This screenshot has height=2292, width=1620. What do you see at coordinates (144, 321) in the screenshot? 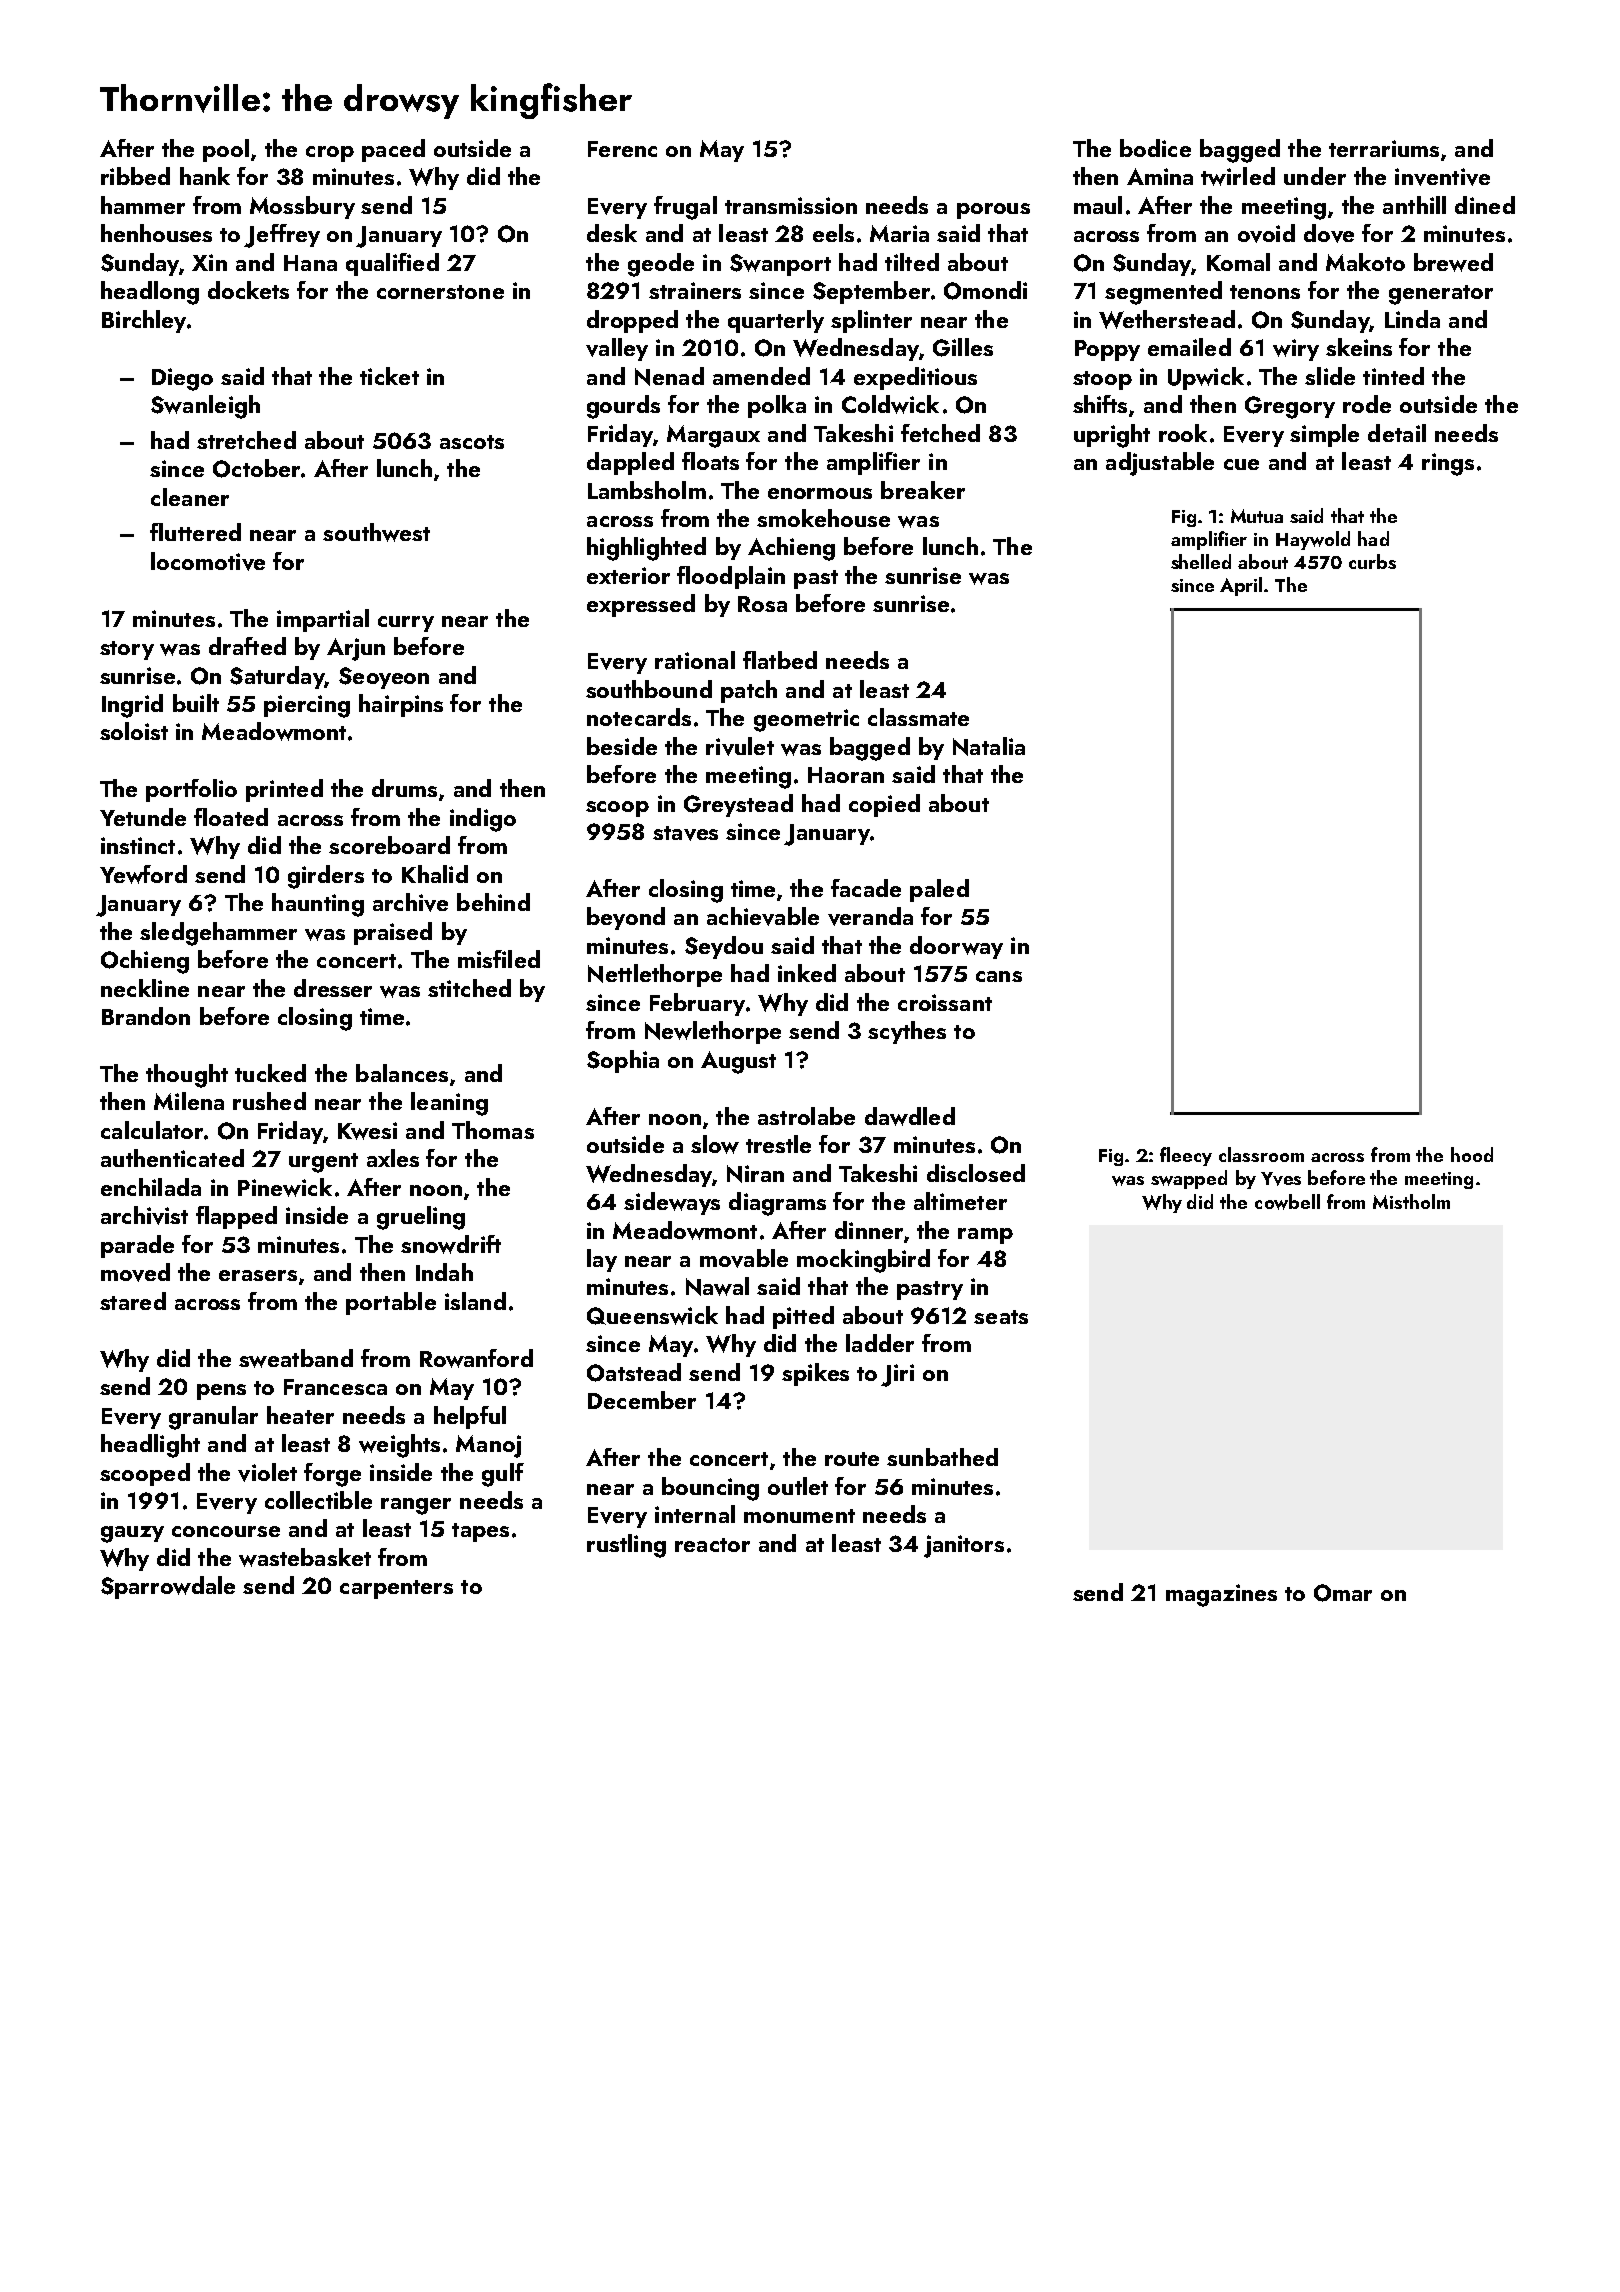
I see `Birchley` at bounding box center [144, 321].
